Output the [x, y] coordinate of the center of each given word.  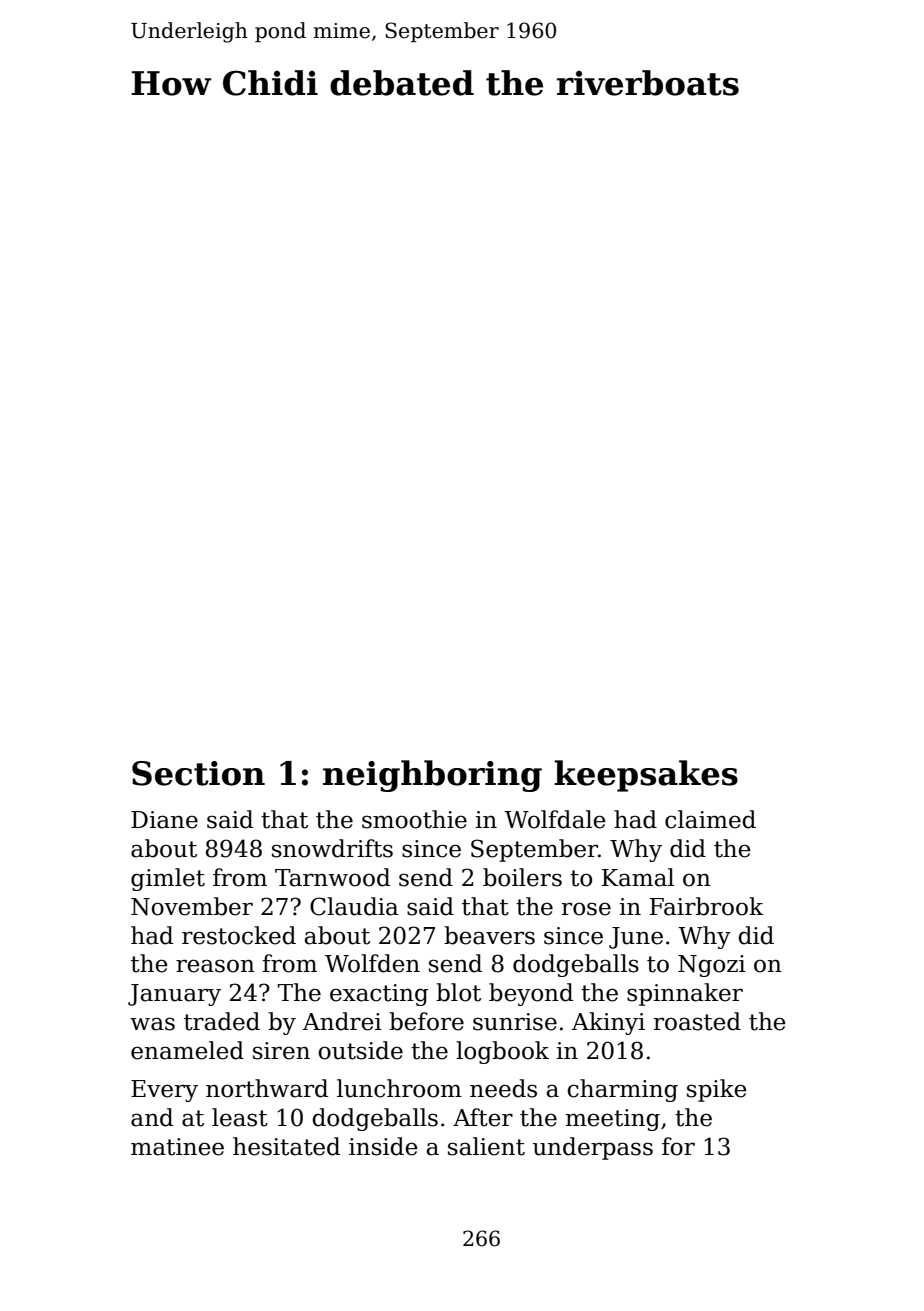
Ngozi [712, 966]
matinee [177, 1147]
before [426, 1021]
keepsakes [646, 776]
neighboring [432, 776]
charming [622, 1090]
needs [503, 1088]
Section [198, 773]
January [174, 995]
